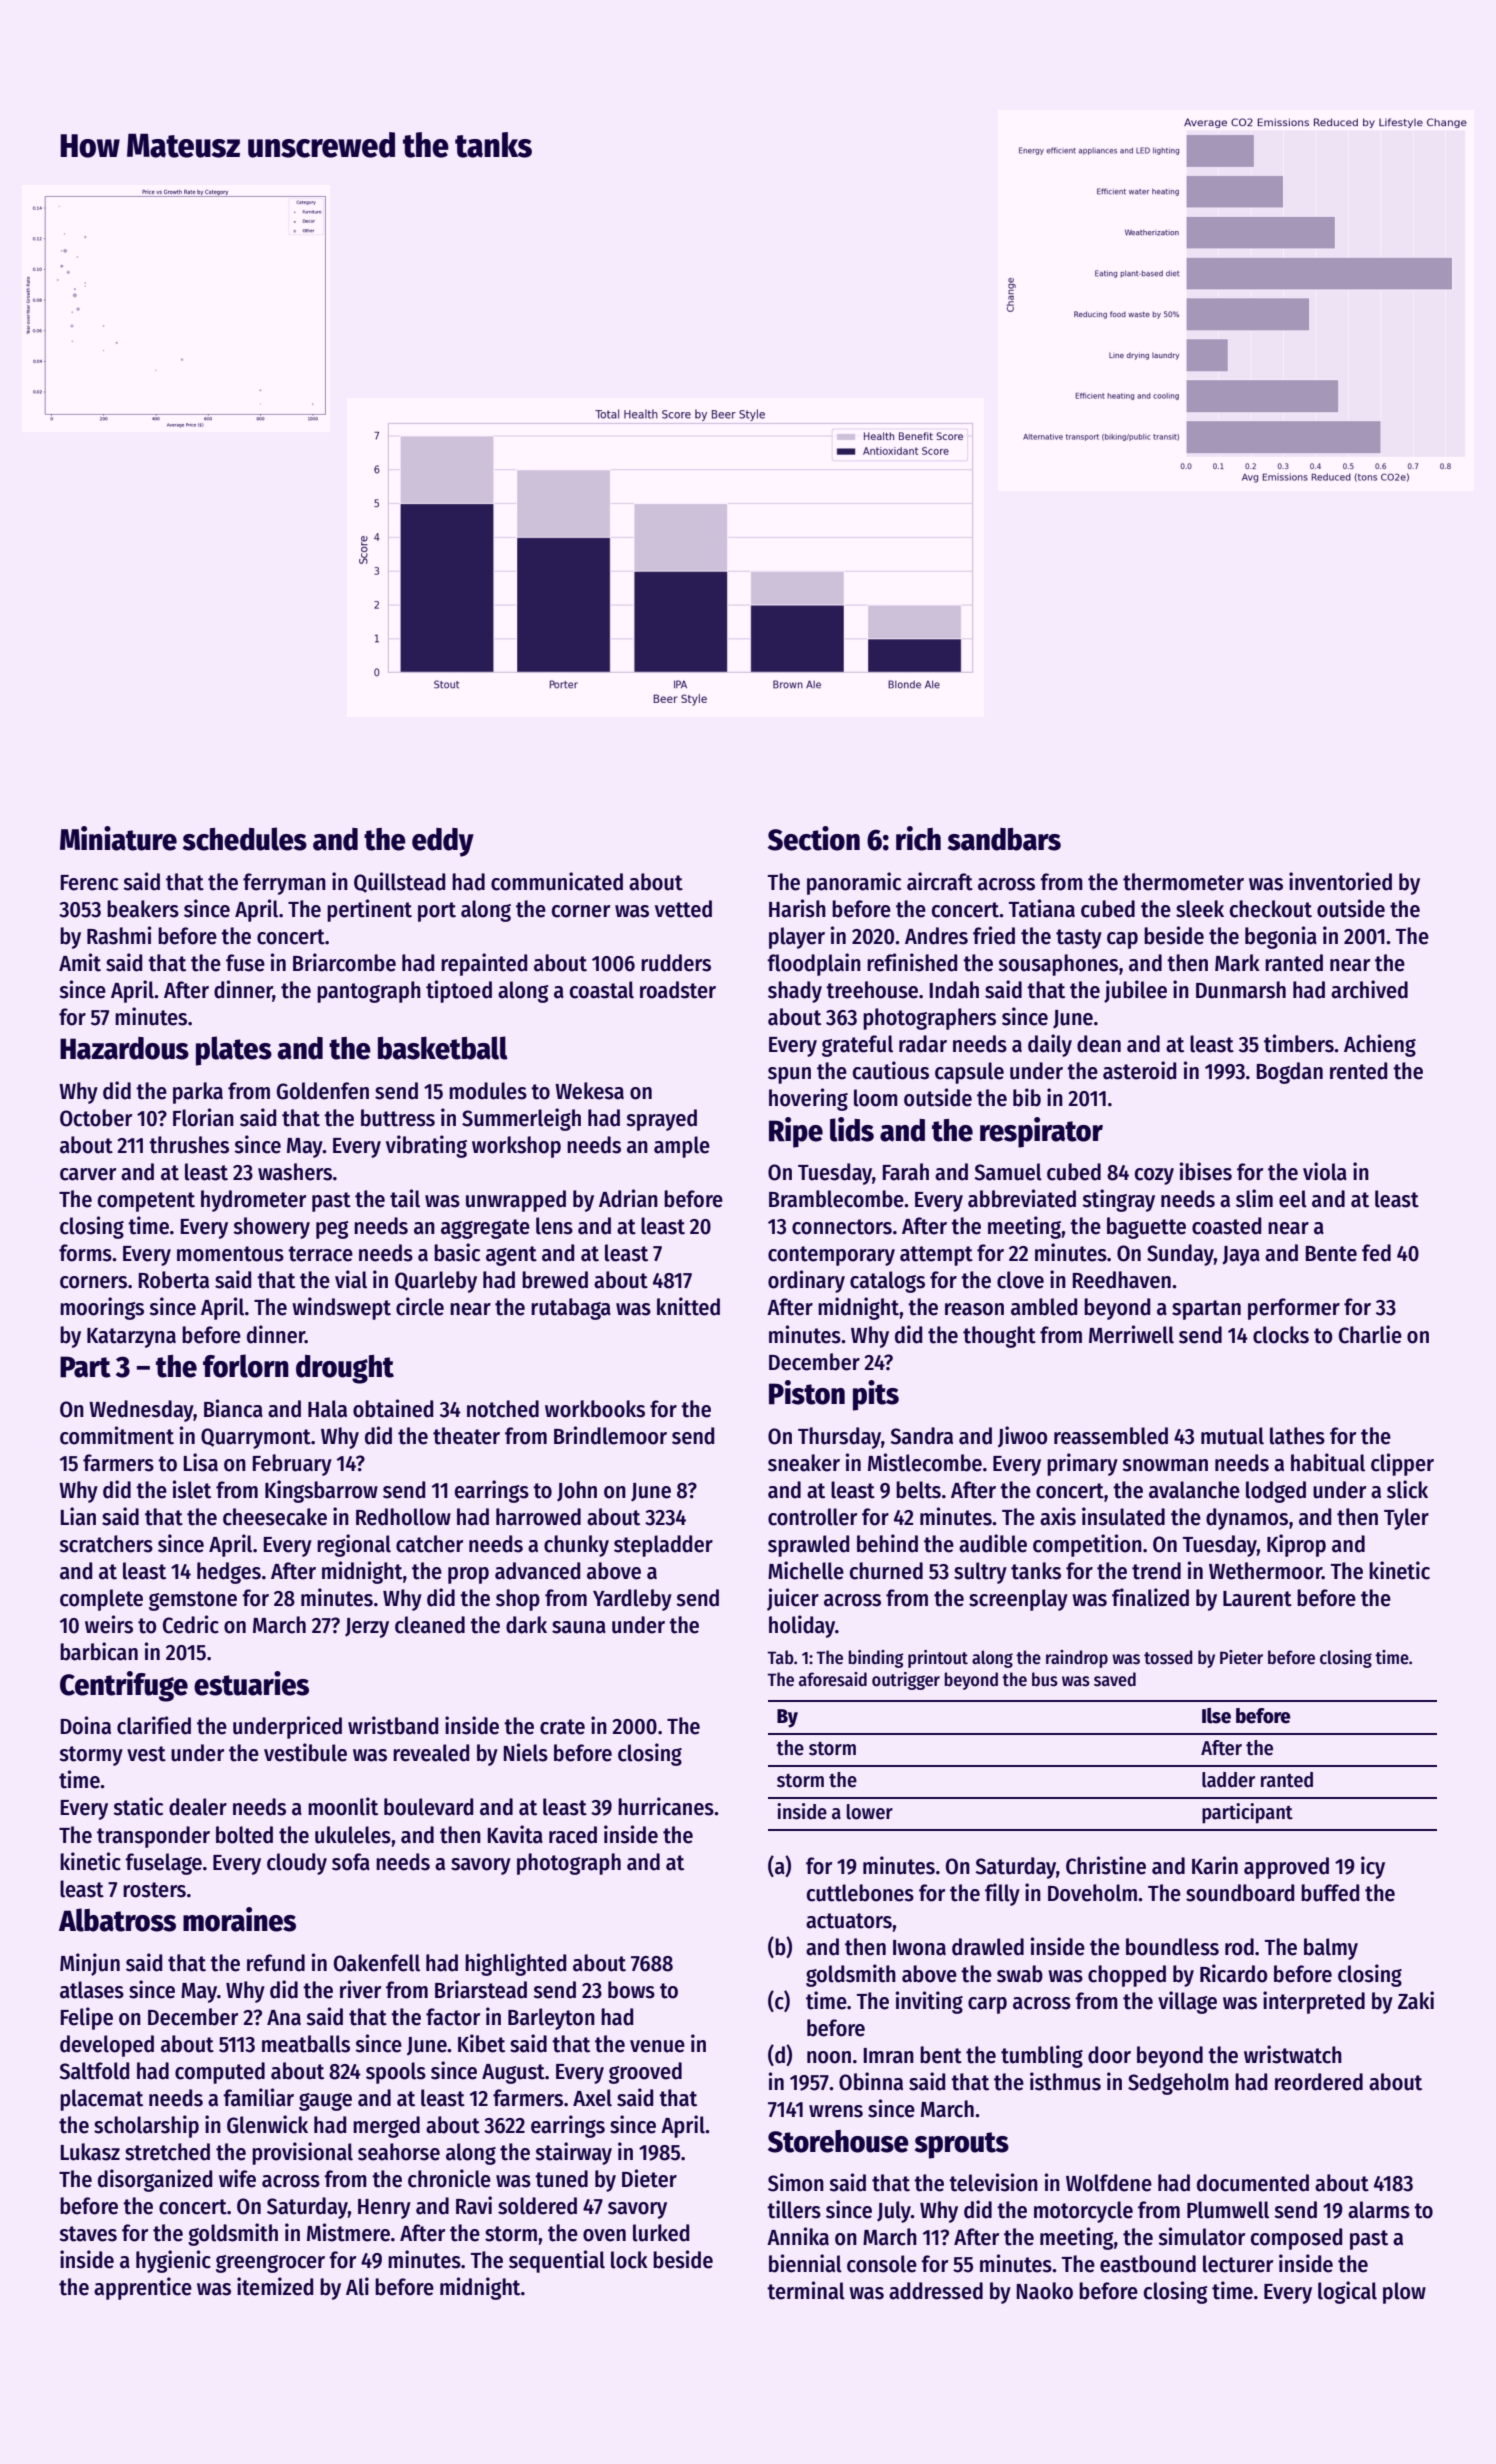  I want to click on clipper, so click(1402, 1464).
